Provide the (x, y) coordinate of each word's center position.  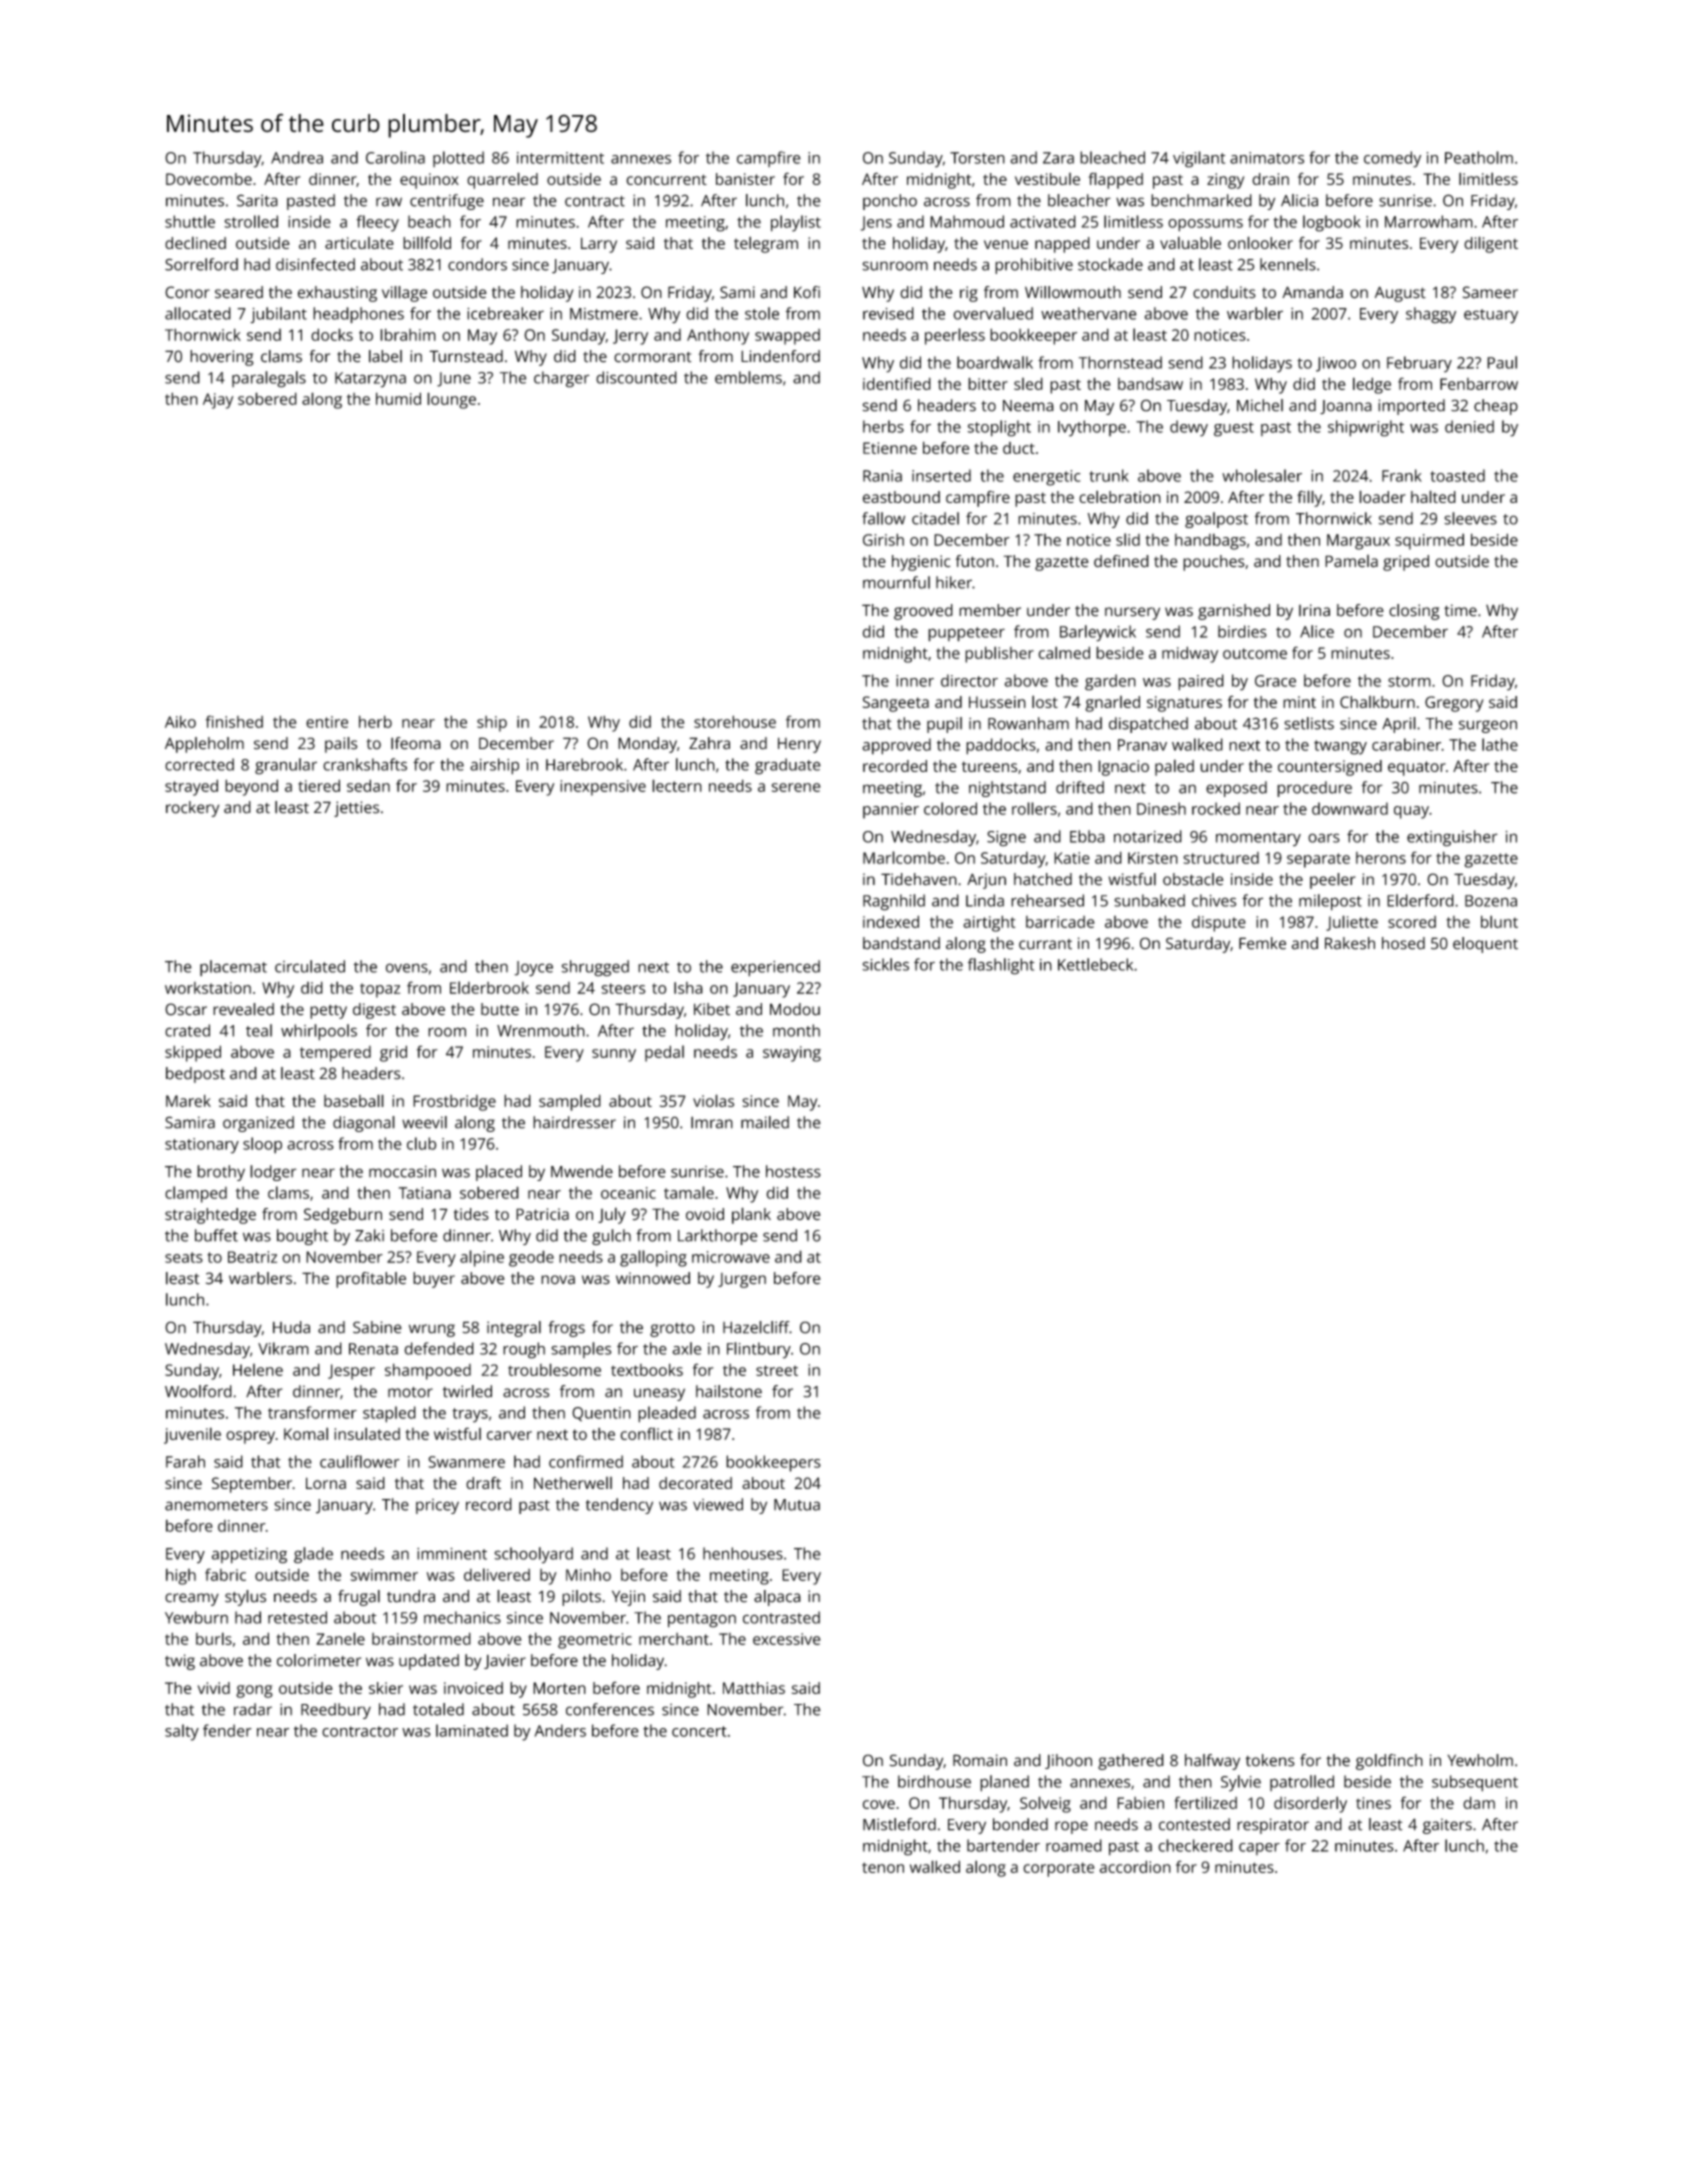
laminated (472, 1730)
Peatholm (1479, 157)
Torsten (977, 158)
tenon (883, 1867)
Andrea (297, 157)
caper (1259, 1849)
